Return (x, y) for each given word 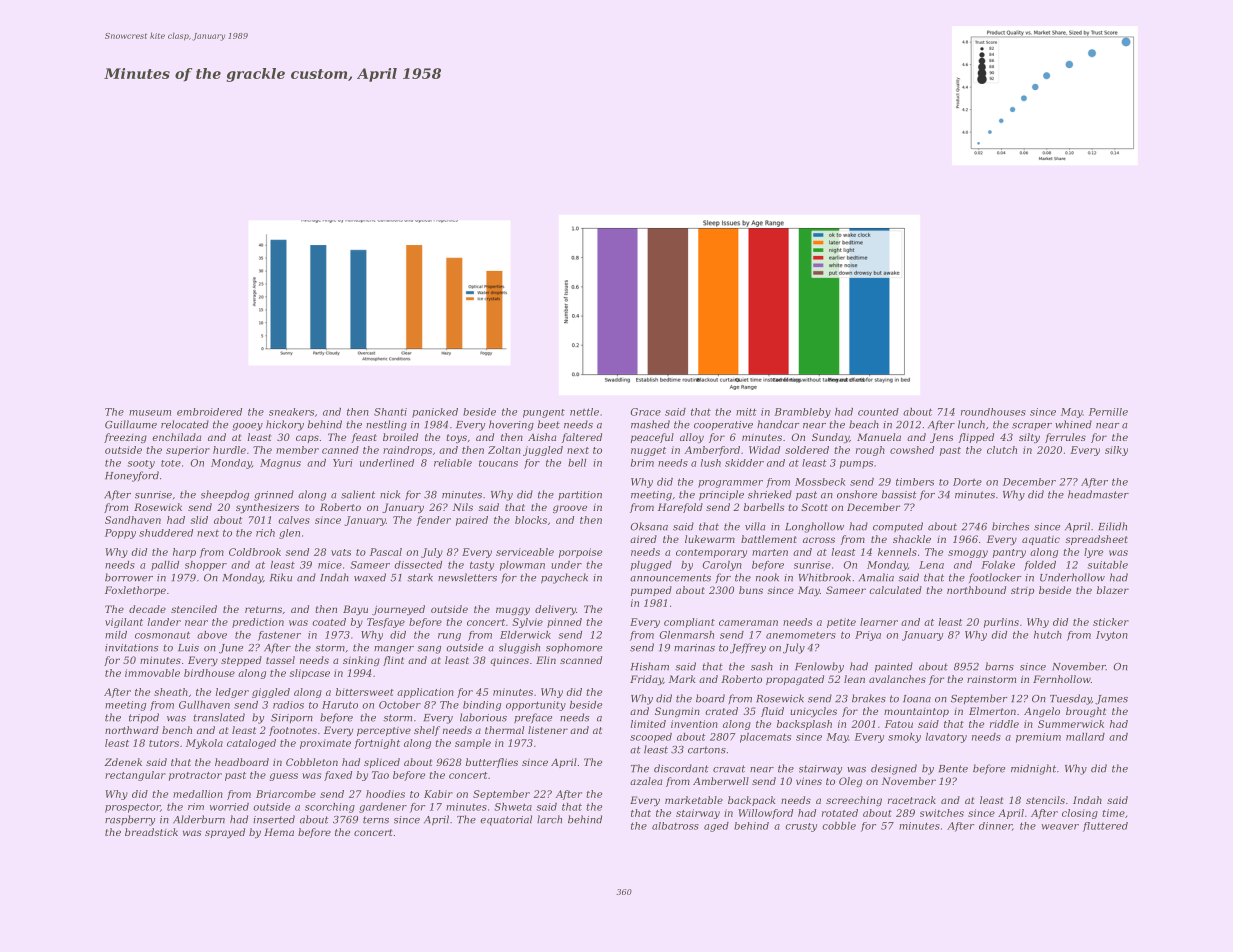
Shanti (390, 412)
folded (1040, 566)
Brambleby (802, 413)
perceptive (384, 731)
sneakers (291, 412)
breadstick (151, 832)
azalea (646, 781)
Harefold (680, 508)
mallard (1085, 737)
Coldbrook (255, 552)
